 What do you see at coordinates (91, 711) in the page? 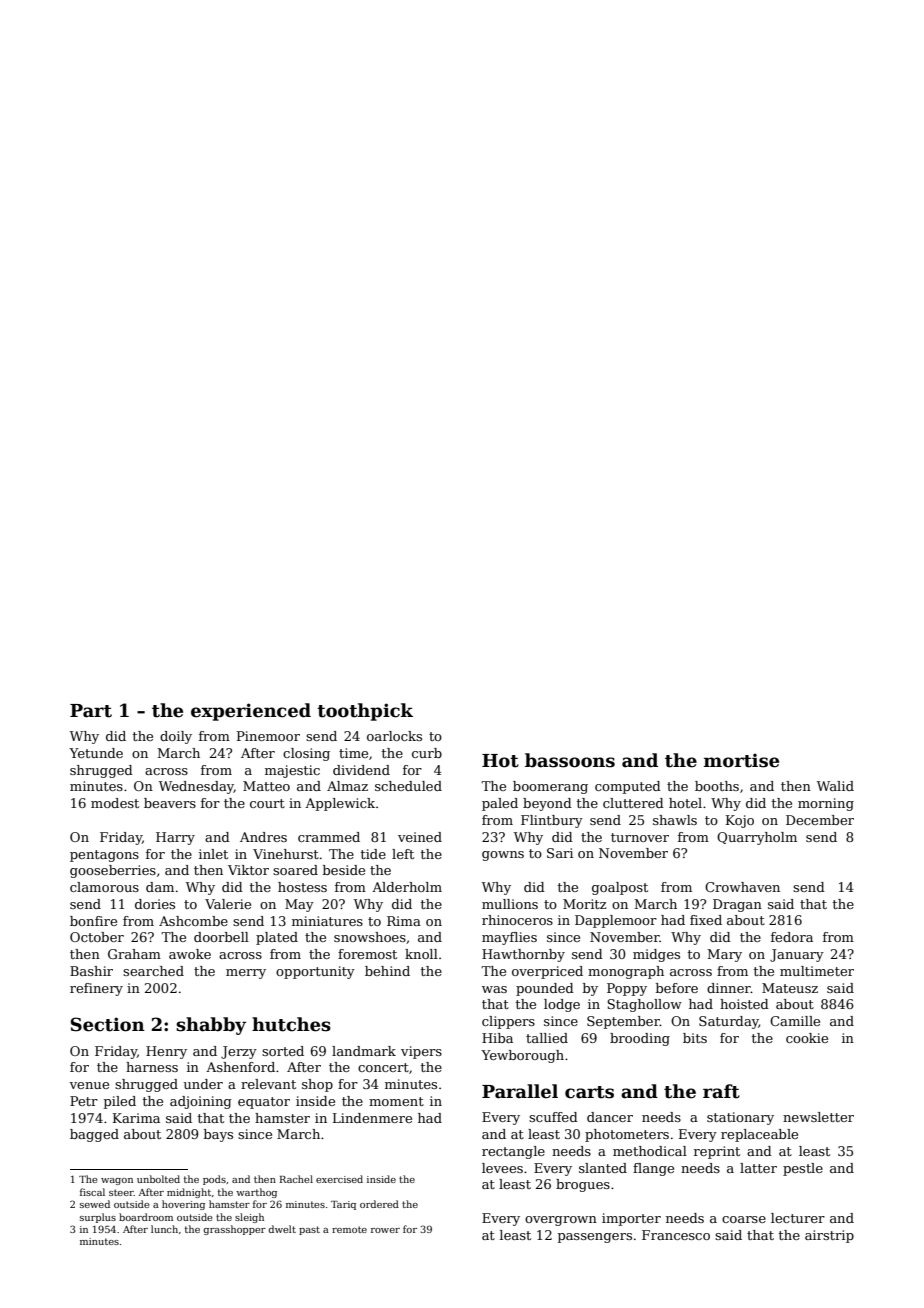
I see `Part` at bounding box center [91, 711].
